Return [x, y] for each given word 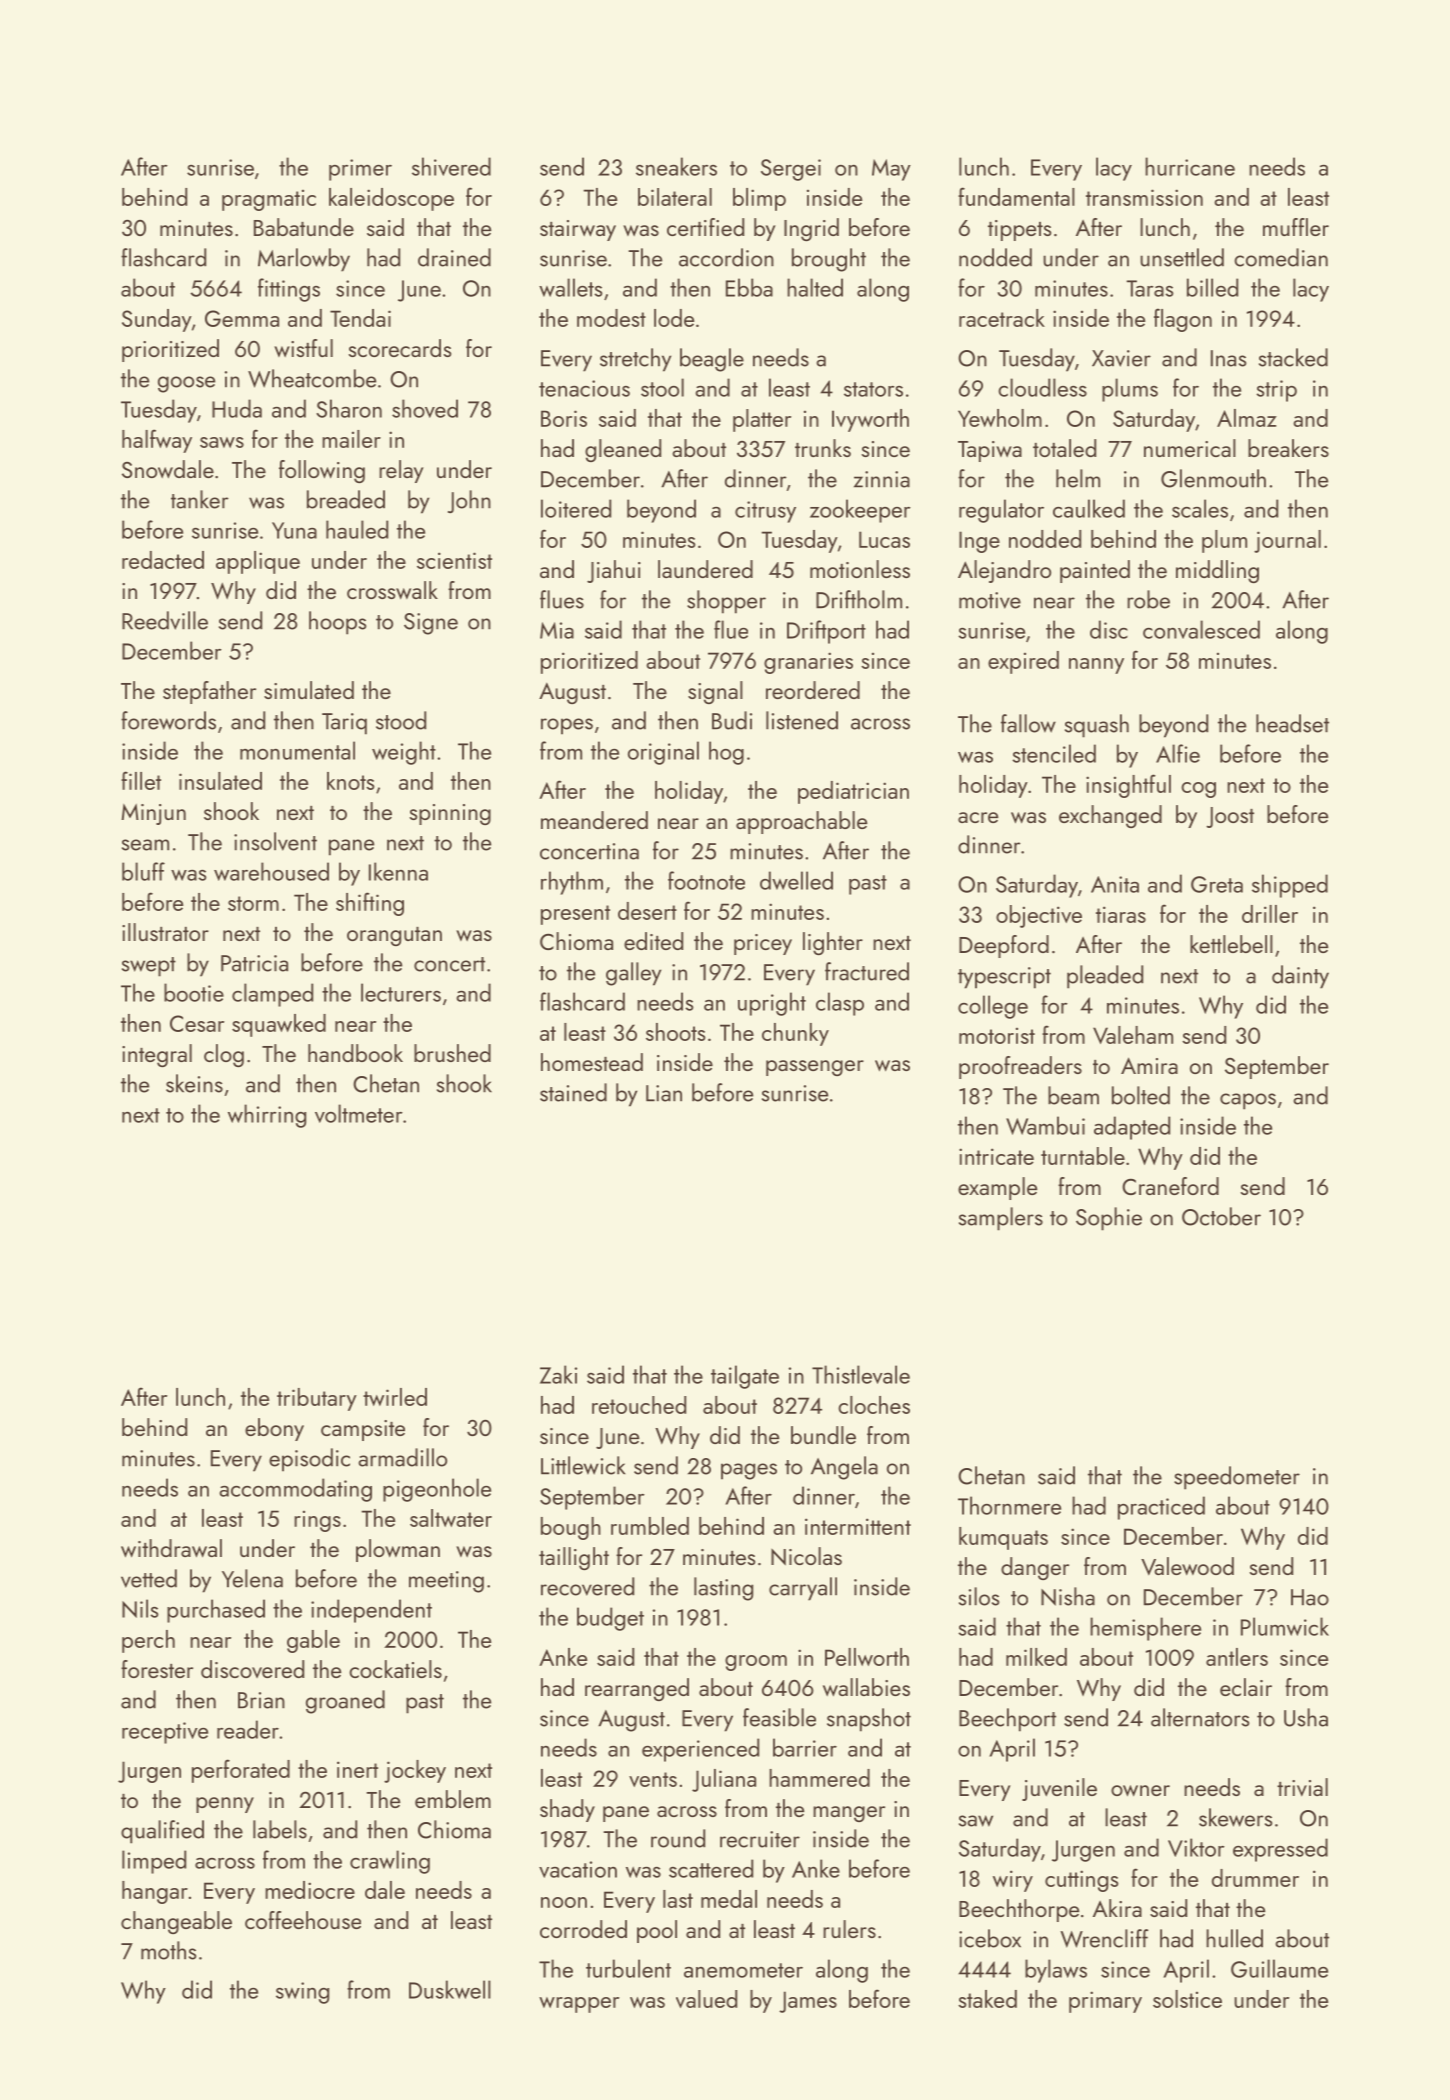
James [808, 2002]
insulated [220, 781]
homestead [592, 1062]
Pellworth [867, 1657]
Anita [1115, 884]
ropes [567, 726]
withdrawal [171, 1548]
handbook [355, 1053]
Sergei [791, 170]
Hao [1310, 1597]
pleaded [1105, 977]
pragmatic [269, 200]
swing [302, 1993]
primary [1105, 2002]
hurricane [1190, 166]
